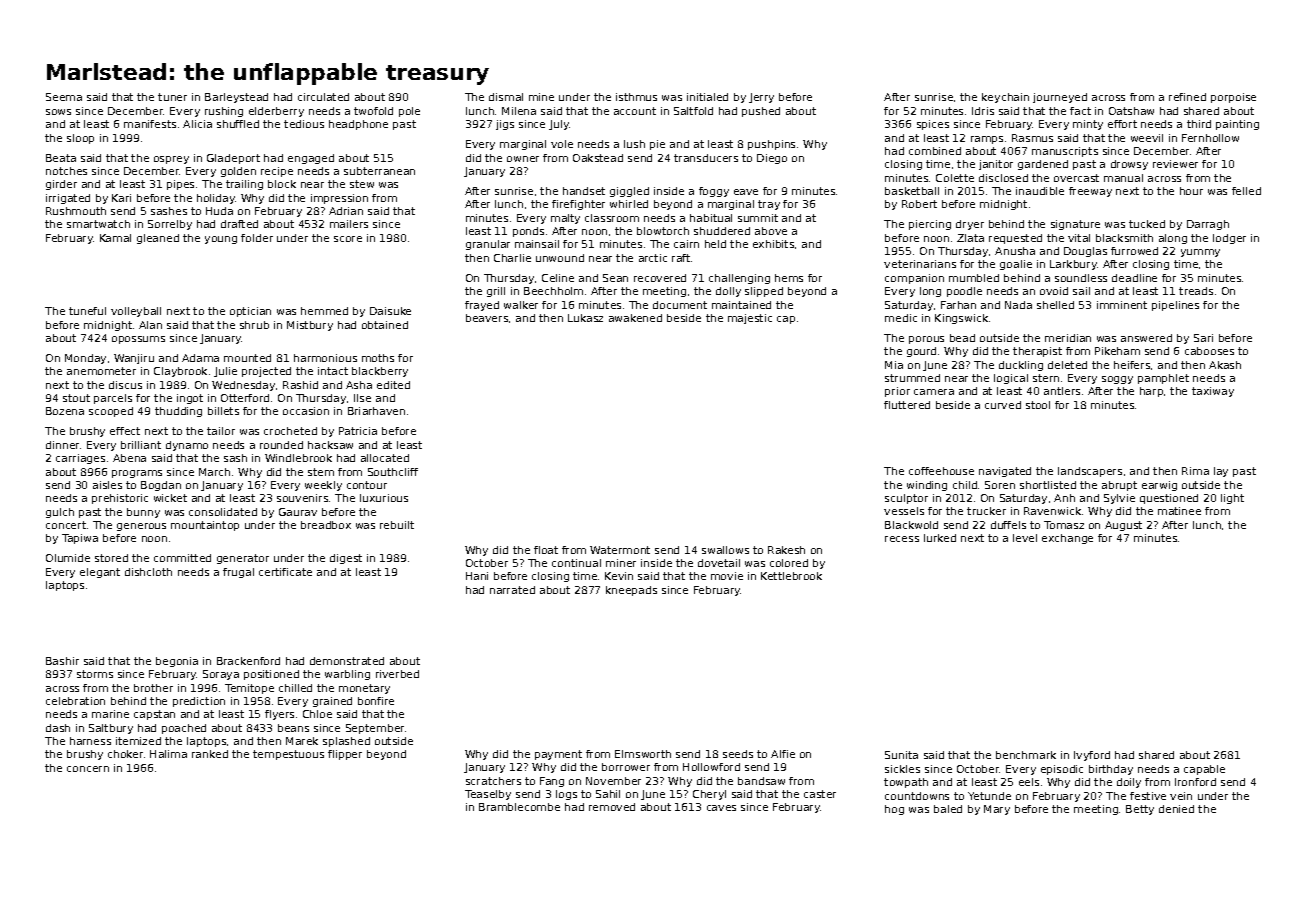  I want to click on exchange, so click(1067, 539).
